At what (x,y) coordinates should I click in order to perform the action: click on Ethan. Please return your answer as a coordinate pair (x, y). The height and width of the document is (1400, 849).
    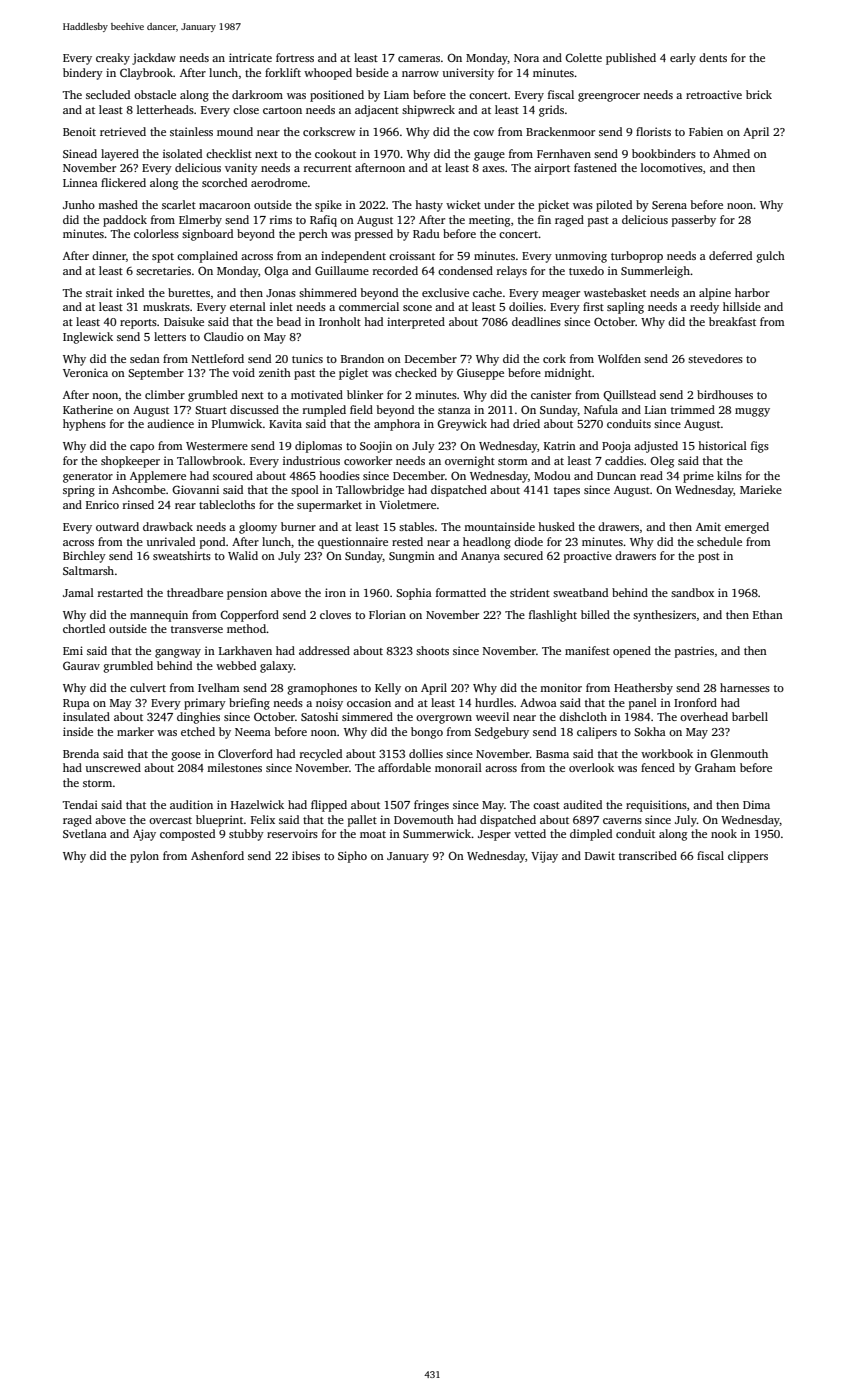
    Looking at the image, I should click on (768, 614).
